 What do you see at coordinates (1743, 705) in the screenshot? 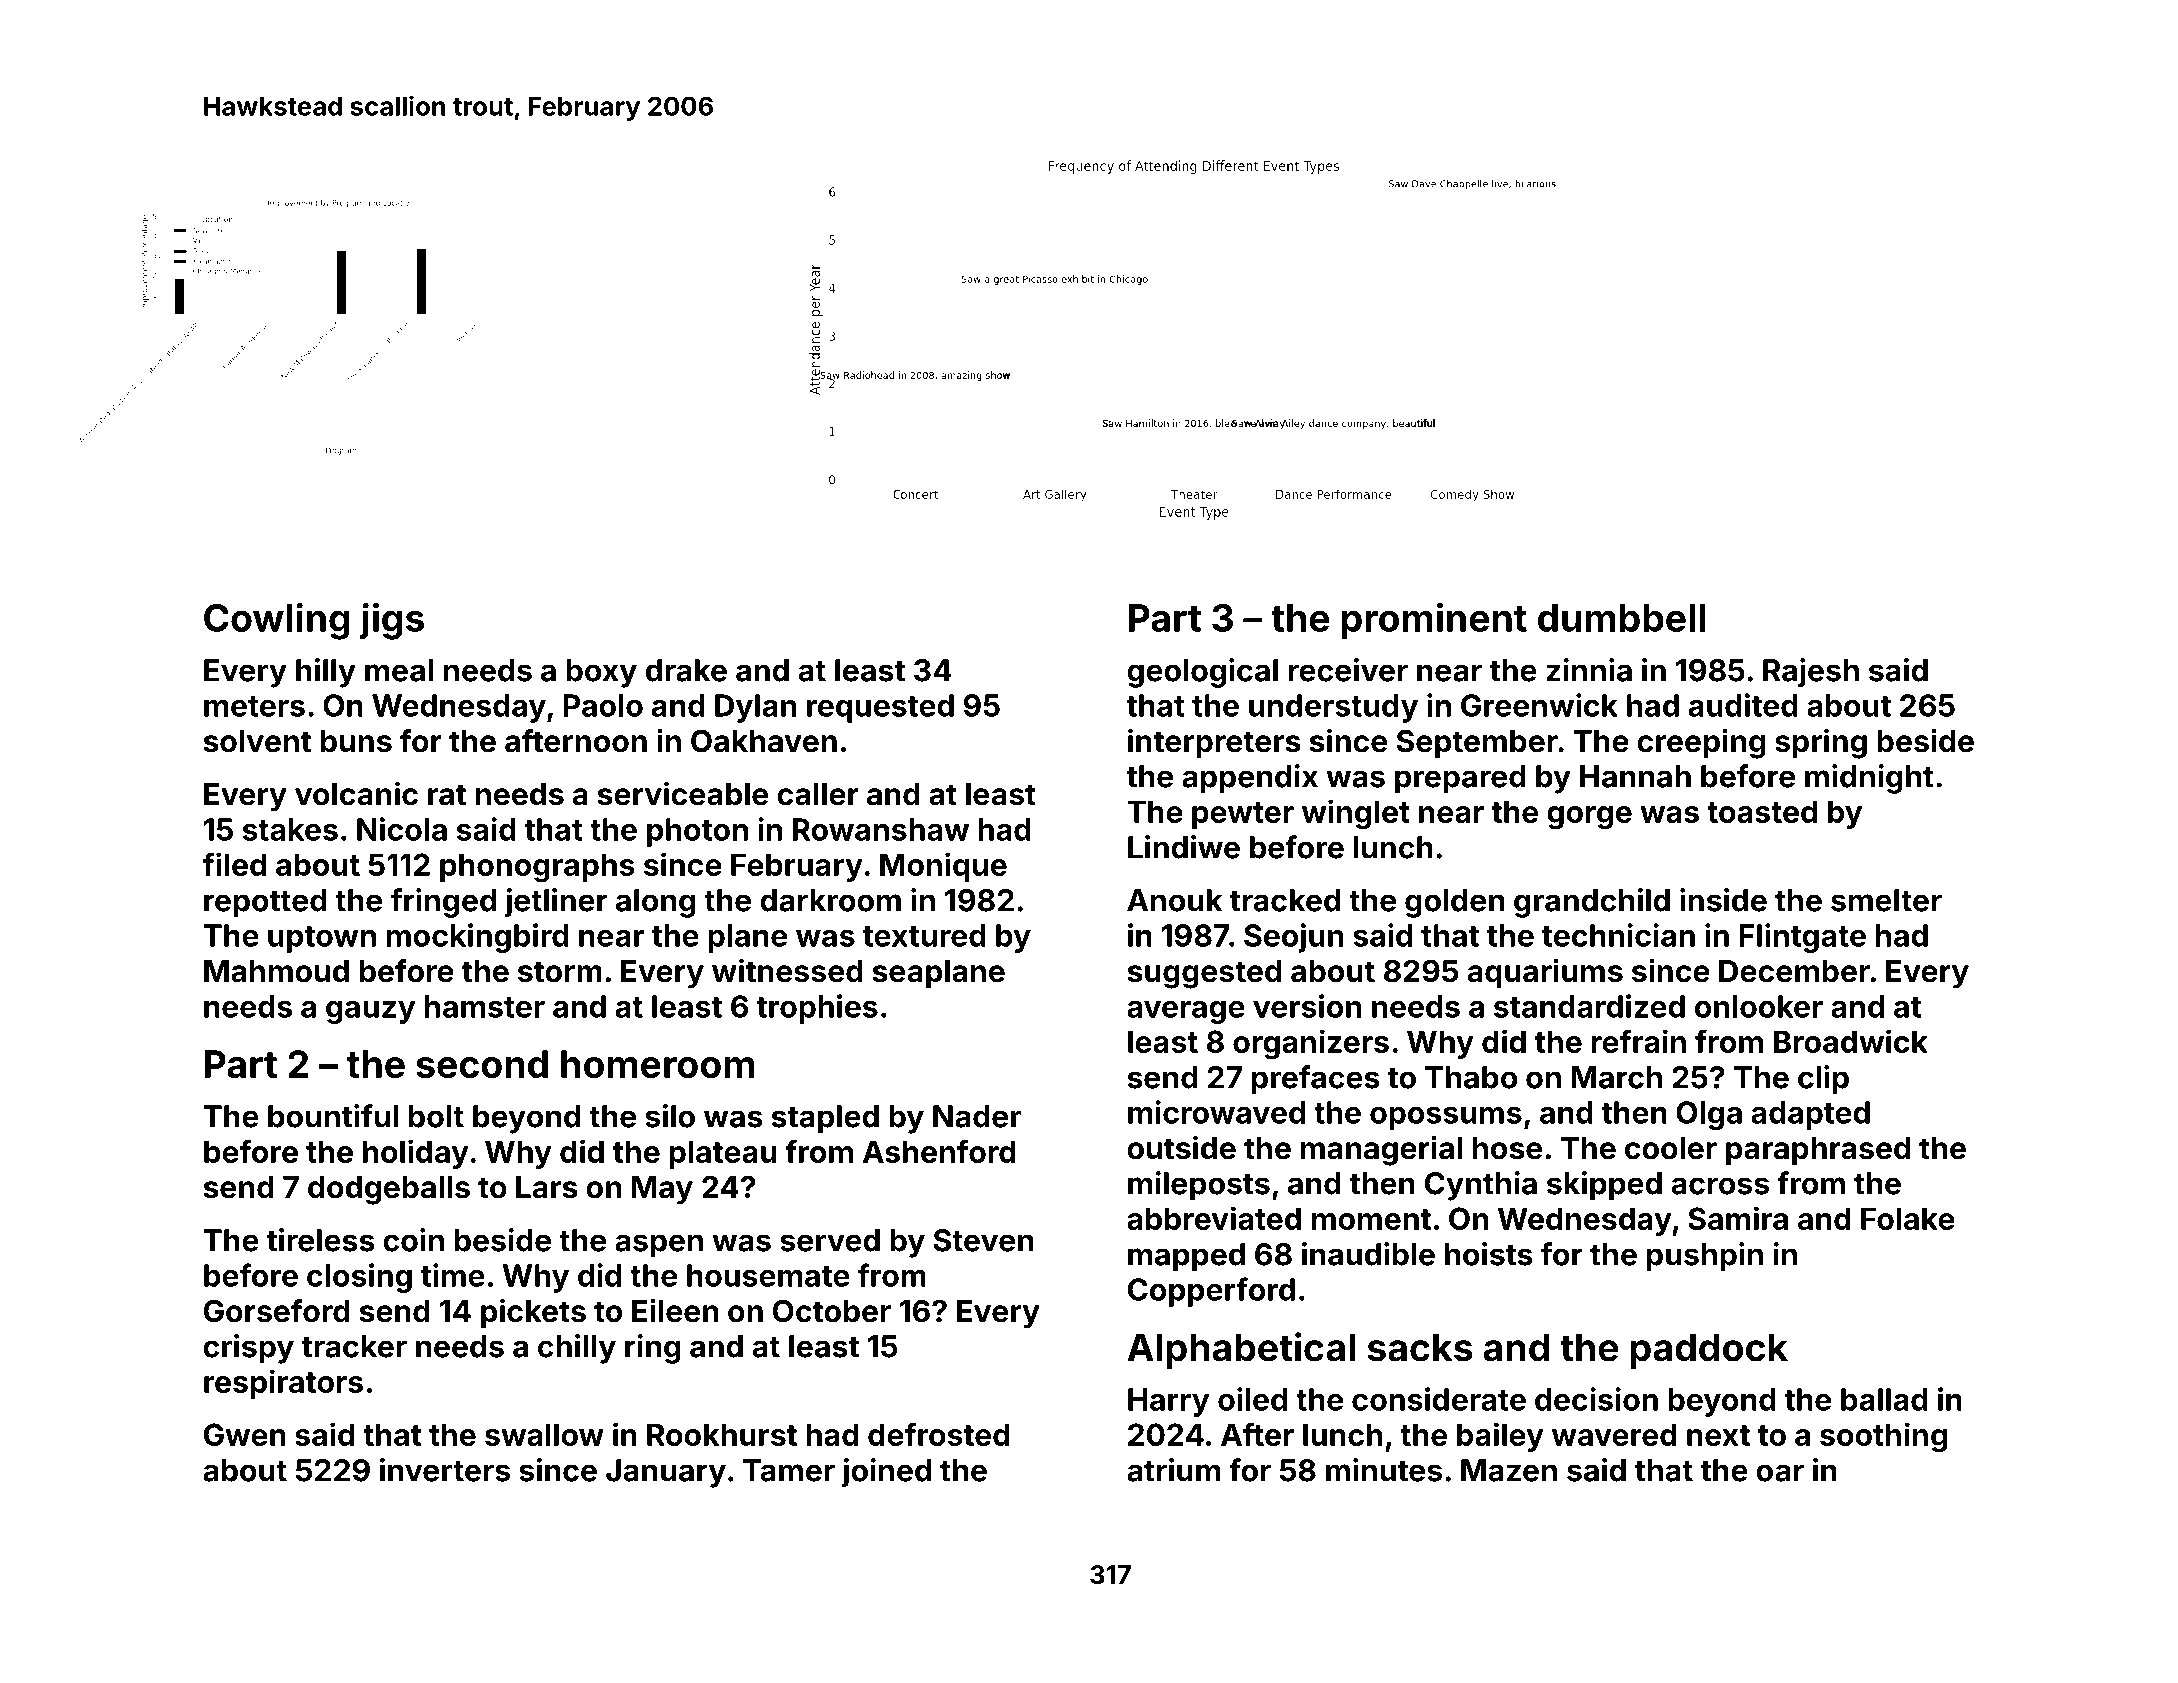
I see `audited` at bounding box center [1743, 705].
